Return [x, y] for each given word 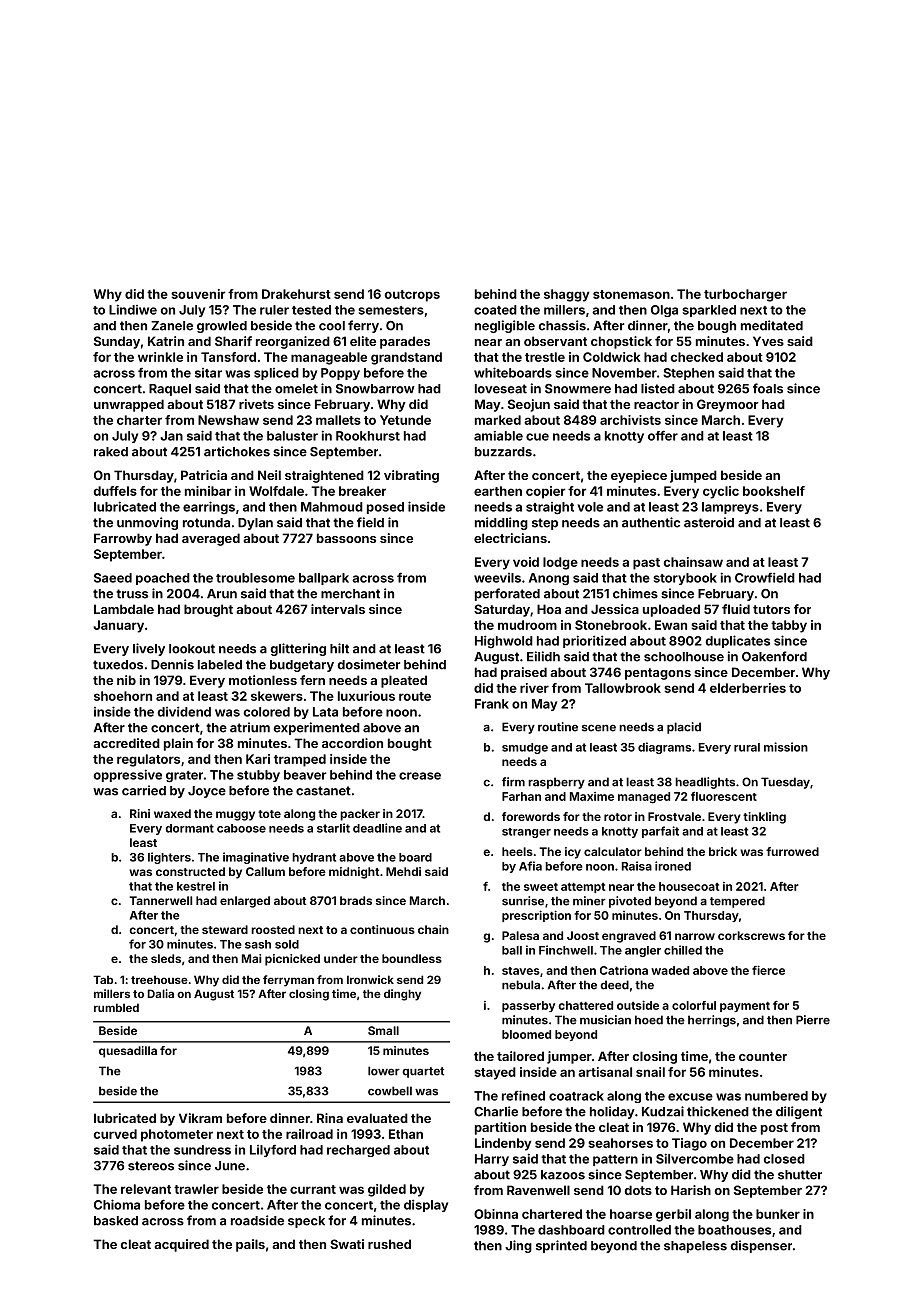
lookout [192, 649]
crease [420, 776]
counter [763, 1056]
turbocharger [745, 295]
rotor [618, 817]
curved [115, 1134]
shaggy [566, 295]
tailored [520, 1056]
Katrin [166, 341]
